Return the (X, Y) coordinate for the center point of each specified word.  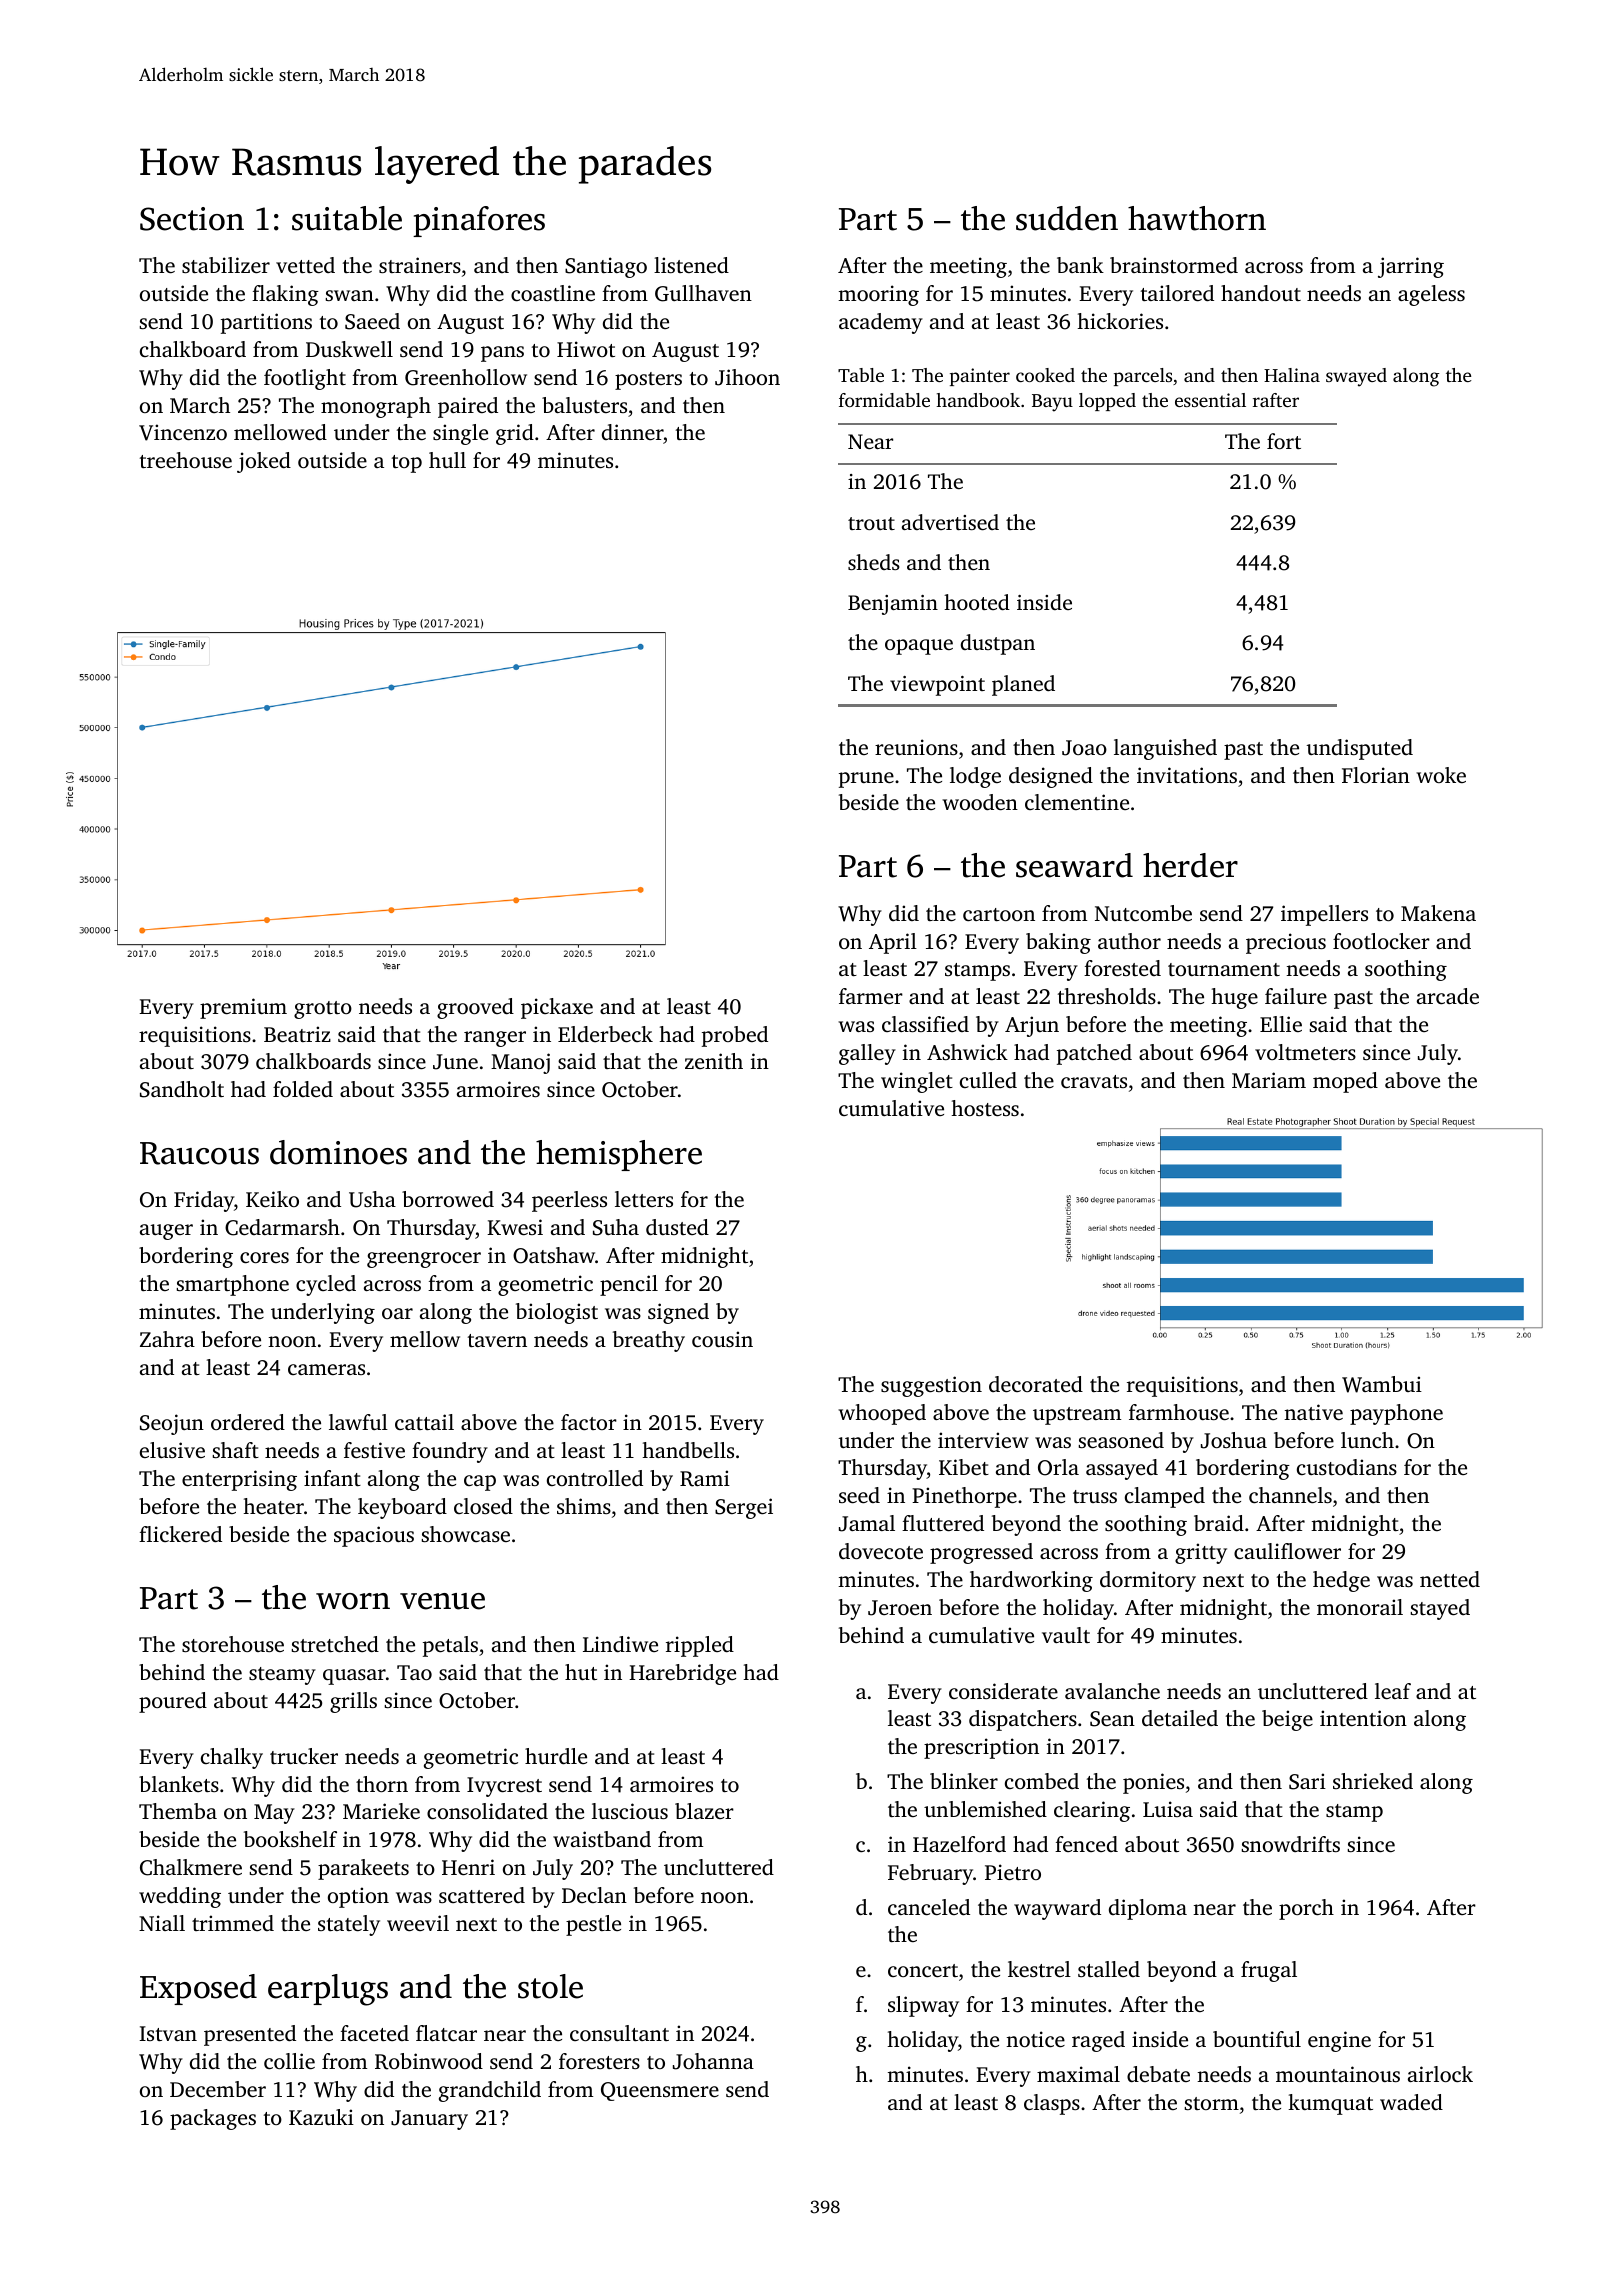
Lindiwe (620, 1644)
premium (243, 1008)
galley (867, 1054)
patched (1094, 1054)
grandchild (490, 2091)
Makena (1438, 913)
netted (1450, 1579)
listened (691, 265)
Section (192, 219)
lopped (1107, 402)
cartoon (999, 914)
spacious (374, 1536)
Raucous (199, 1153)
